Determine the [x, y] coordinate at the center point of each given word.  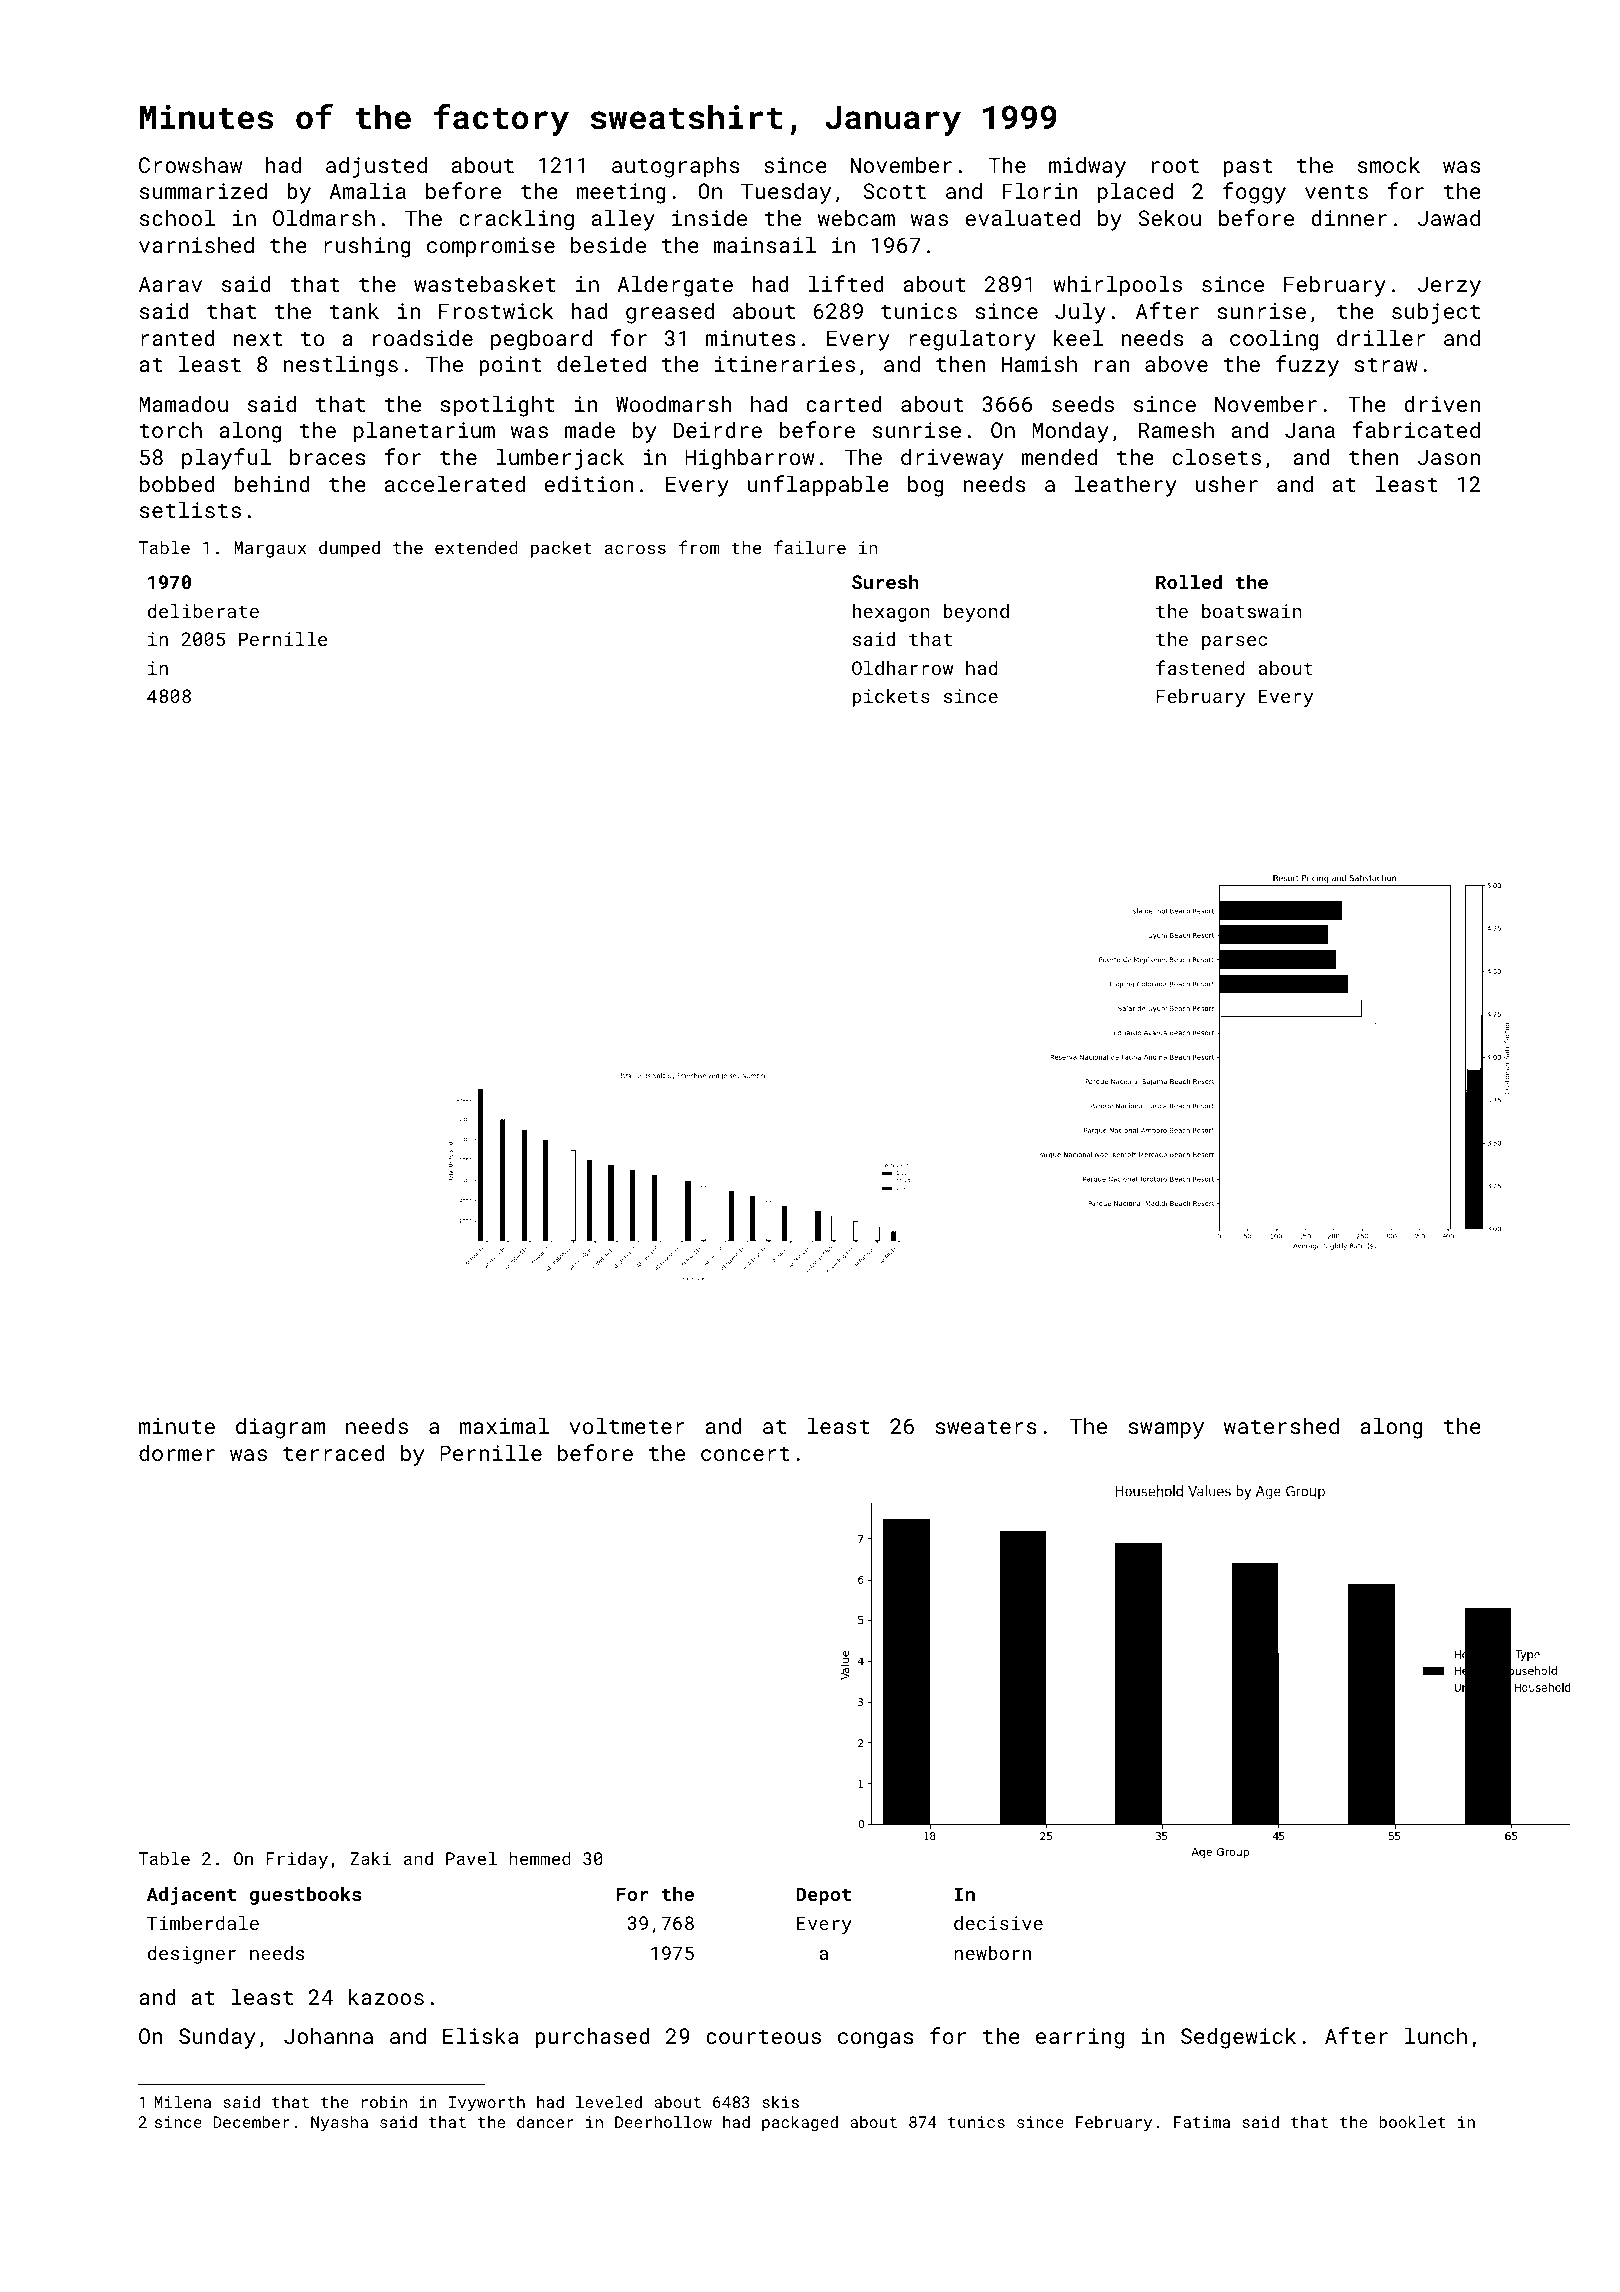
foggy [1254, 193]
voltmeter [627, 1425]
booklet [1412, 2122]
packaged [800, 2124]
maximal [504, 1425]
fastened [1200, 667]
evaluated [1022, 217]
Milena [182, 2102]
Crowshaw [190, 164]
